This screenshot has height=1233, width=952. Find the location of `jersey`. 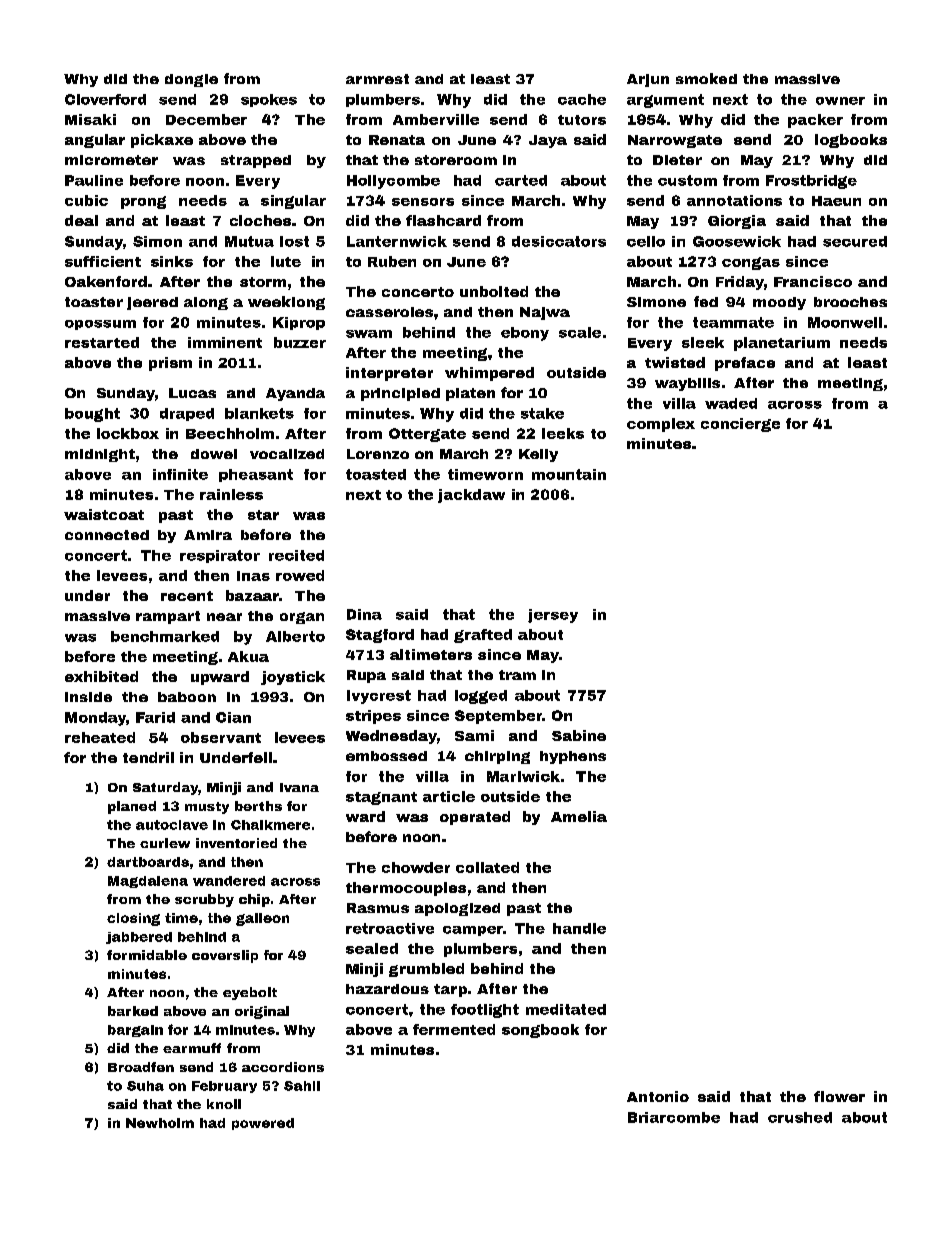

jersey is located at coordinates (553, 616).
